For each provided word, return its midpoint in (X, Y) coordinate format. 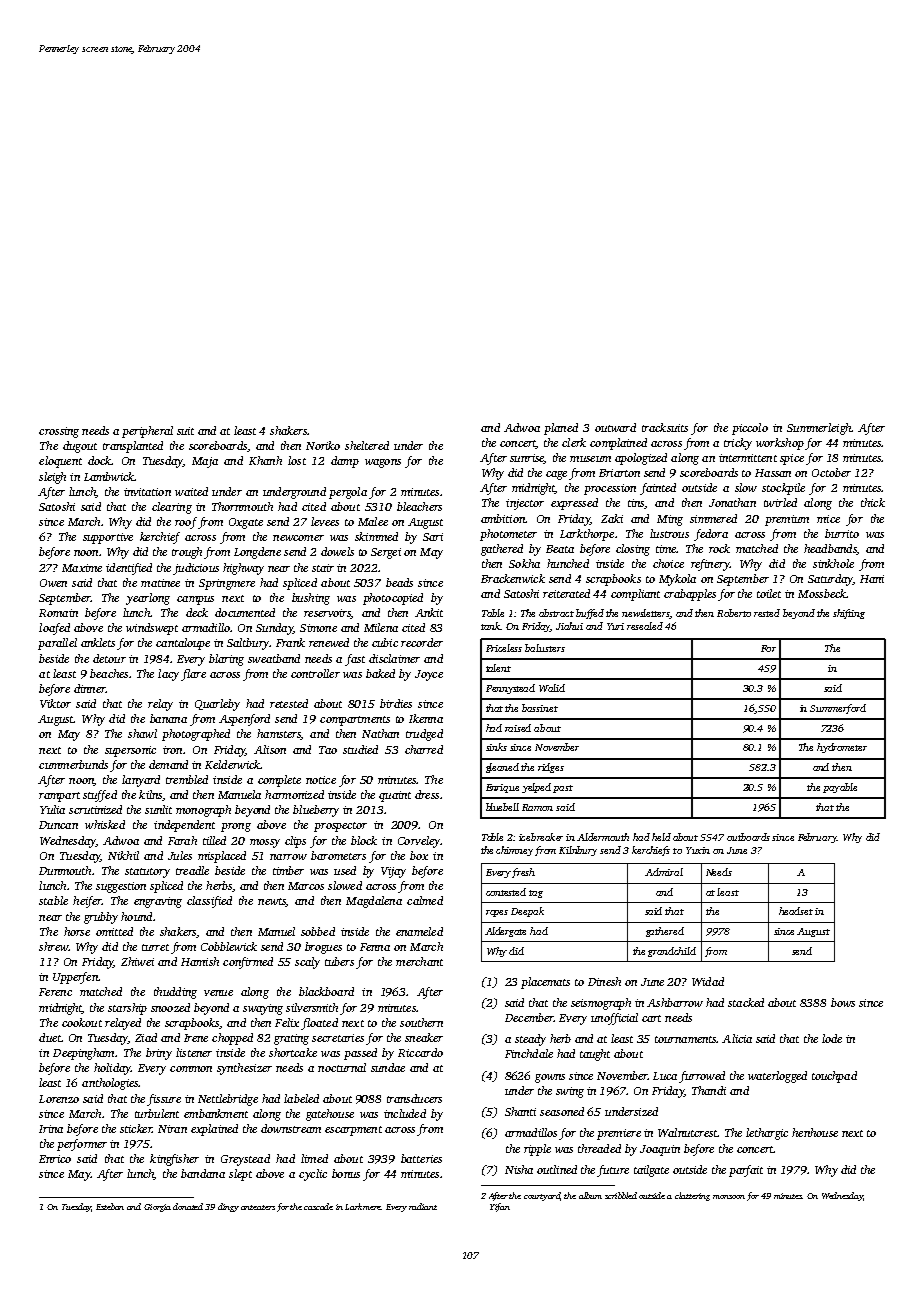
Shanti (520, 1111)
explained (214, 1130)
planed (561, 429)
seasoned (562, 1111)
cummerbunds (73, 764)
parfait (746, 1171)
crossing (59, 432)
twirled (780, 502)
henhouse (815, 1132)
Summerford (838, 709)
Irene (196, 1038)
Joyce (429, 675)
